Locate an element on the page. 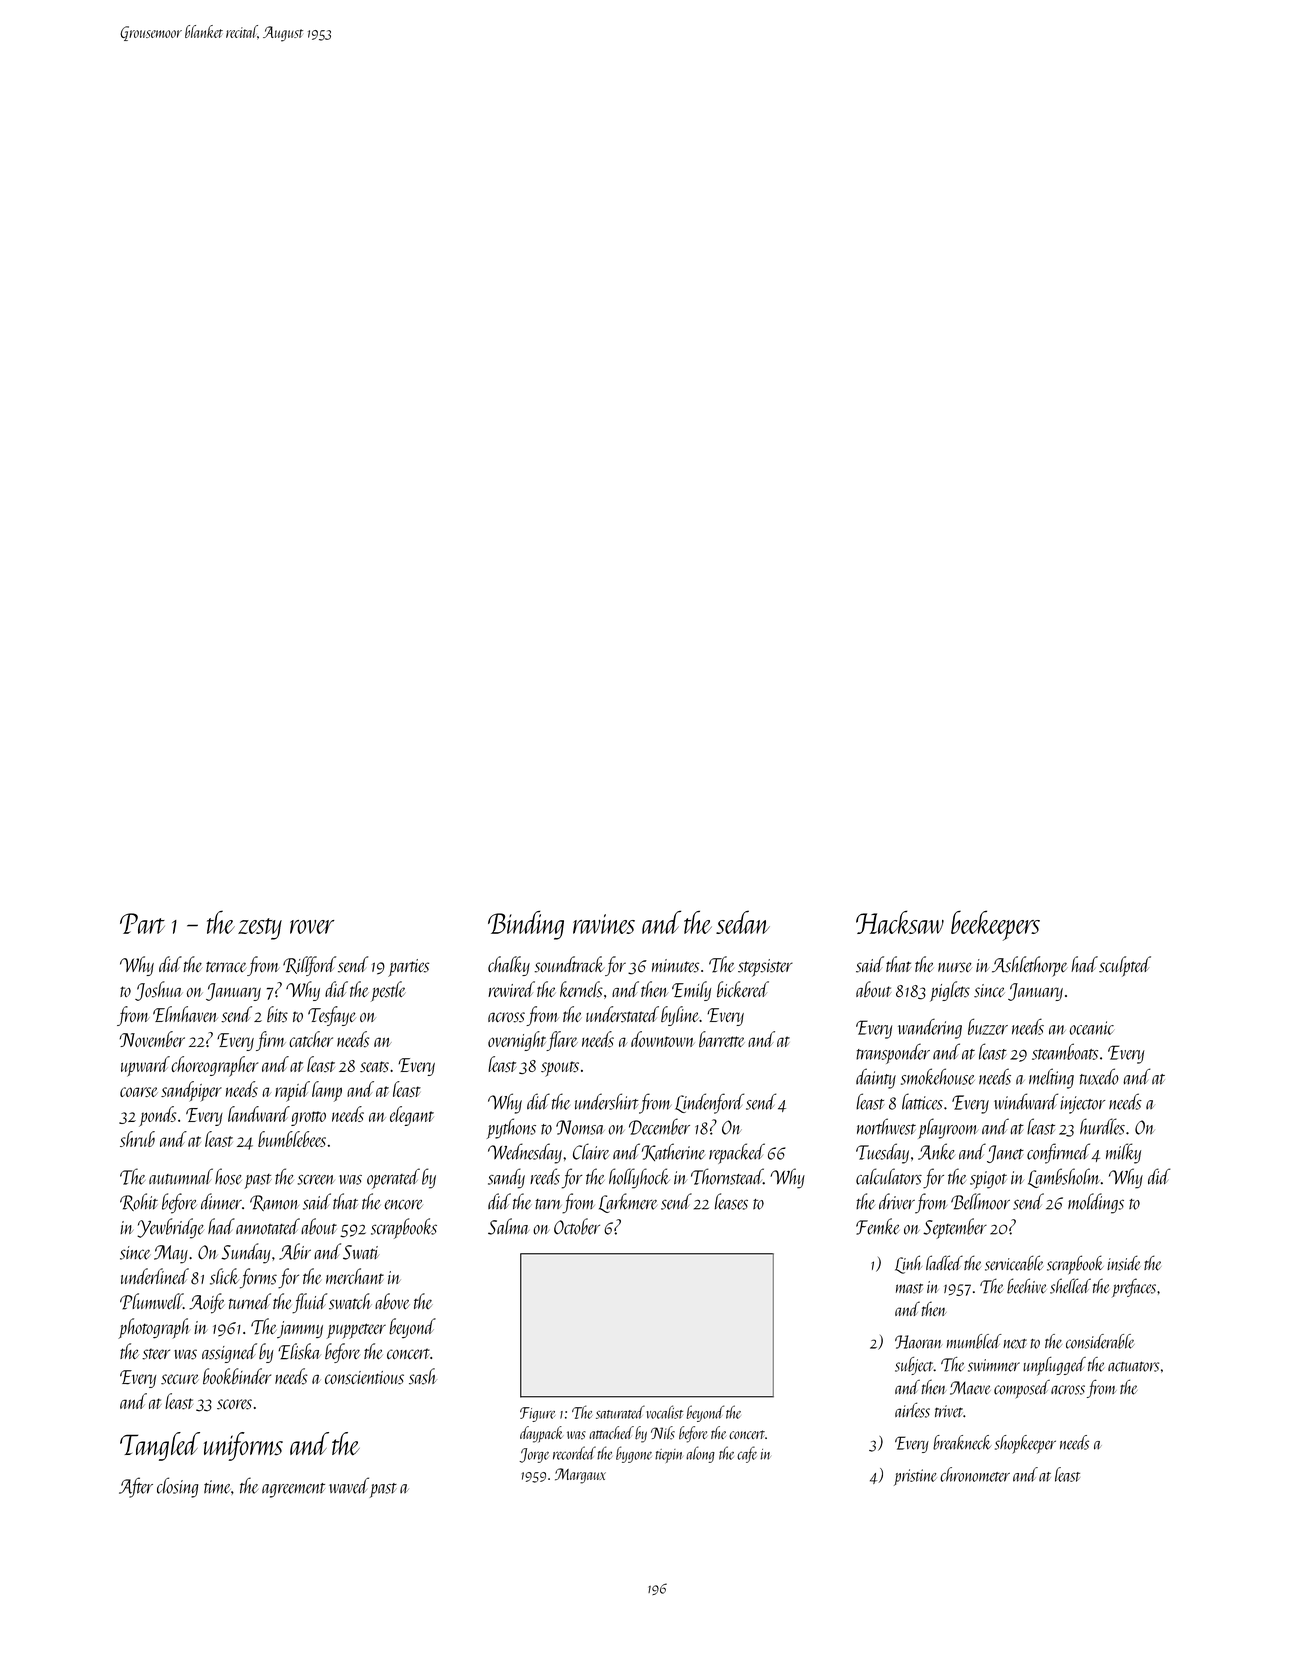  Larkmere is located at coordinates (628, 1203).
